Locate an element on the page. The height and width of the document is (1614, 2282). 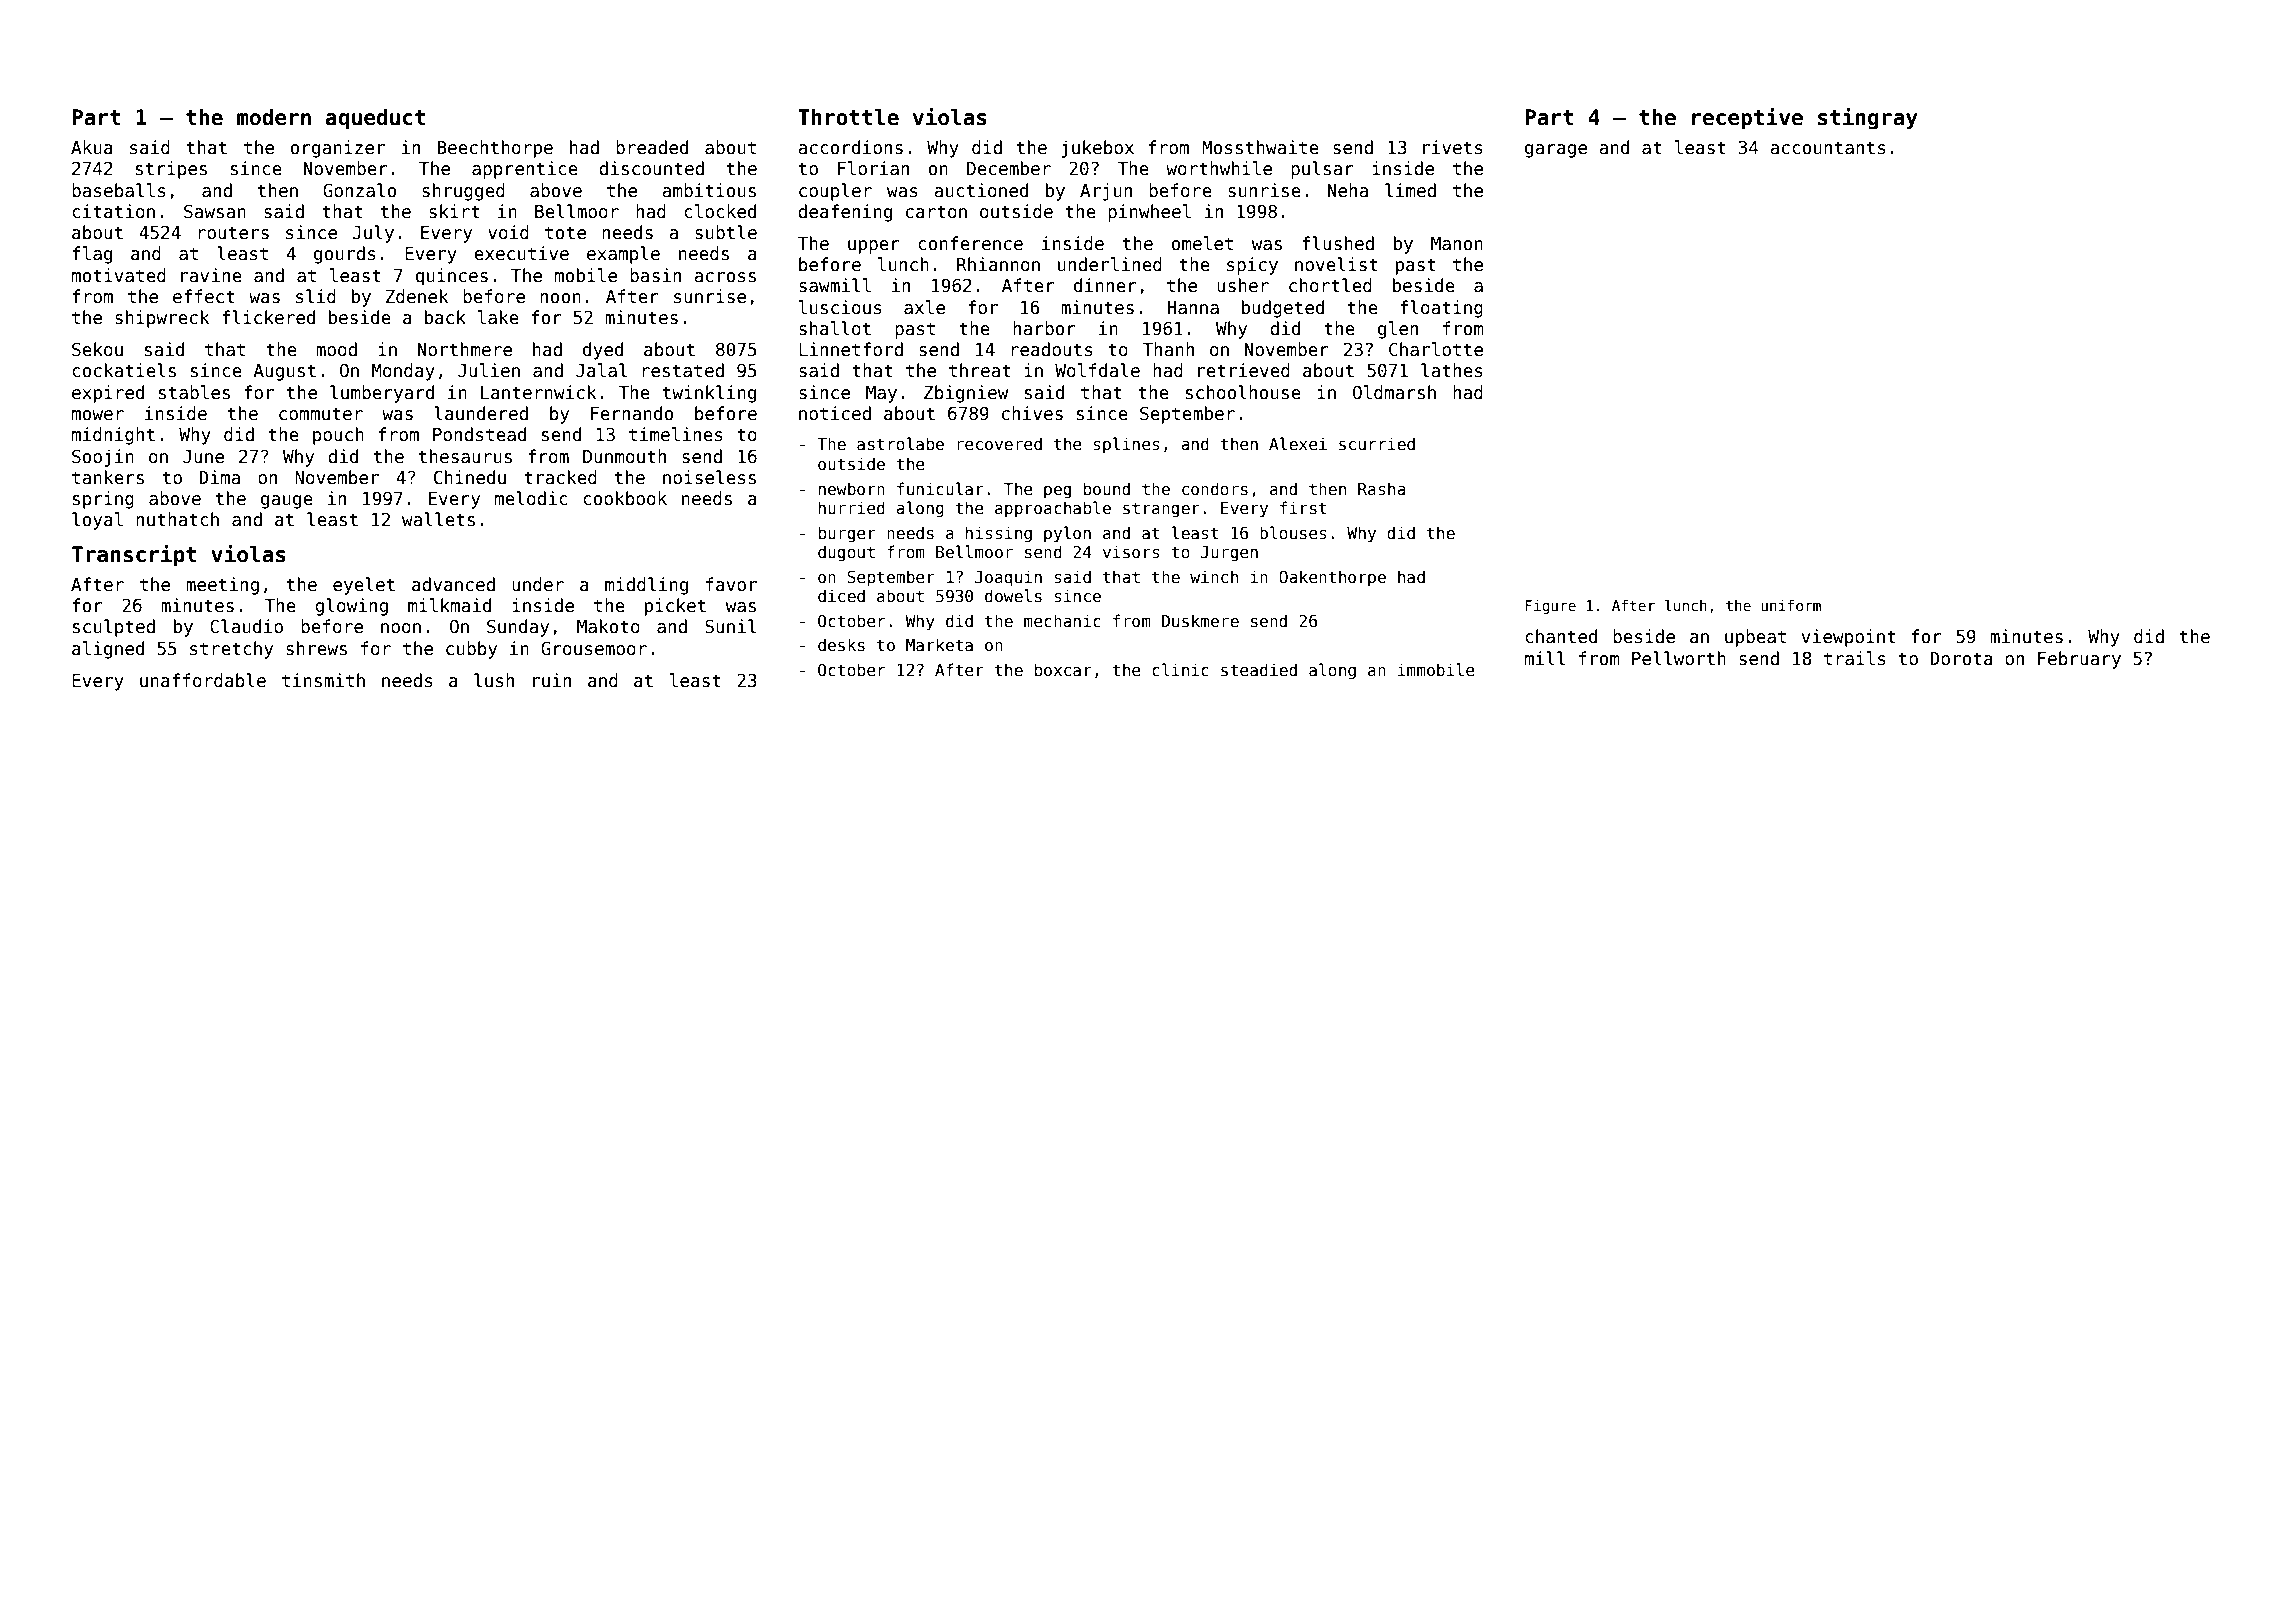
luscious is located at coordinates (840, 307).
